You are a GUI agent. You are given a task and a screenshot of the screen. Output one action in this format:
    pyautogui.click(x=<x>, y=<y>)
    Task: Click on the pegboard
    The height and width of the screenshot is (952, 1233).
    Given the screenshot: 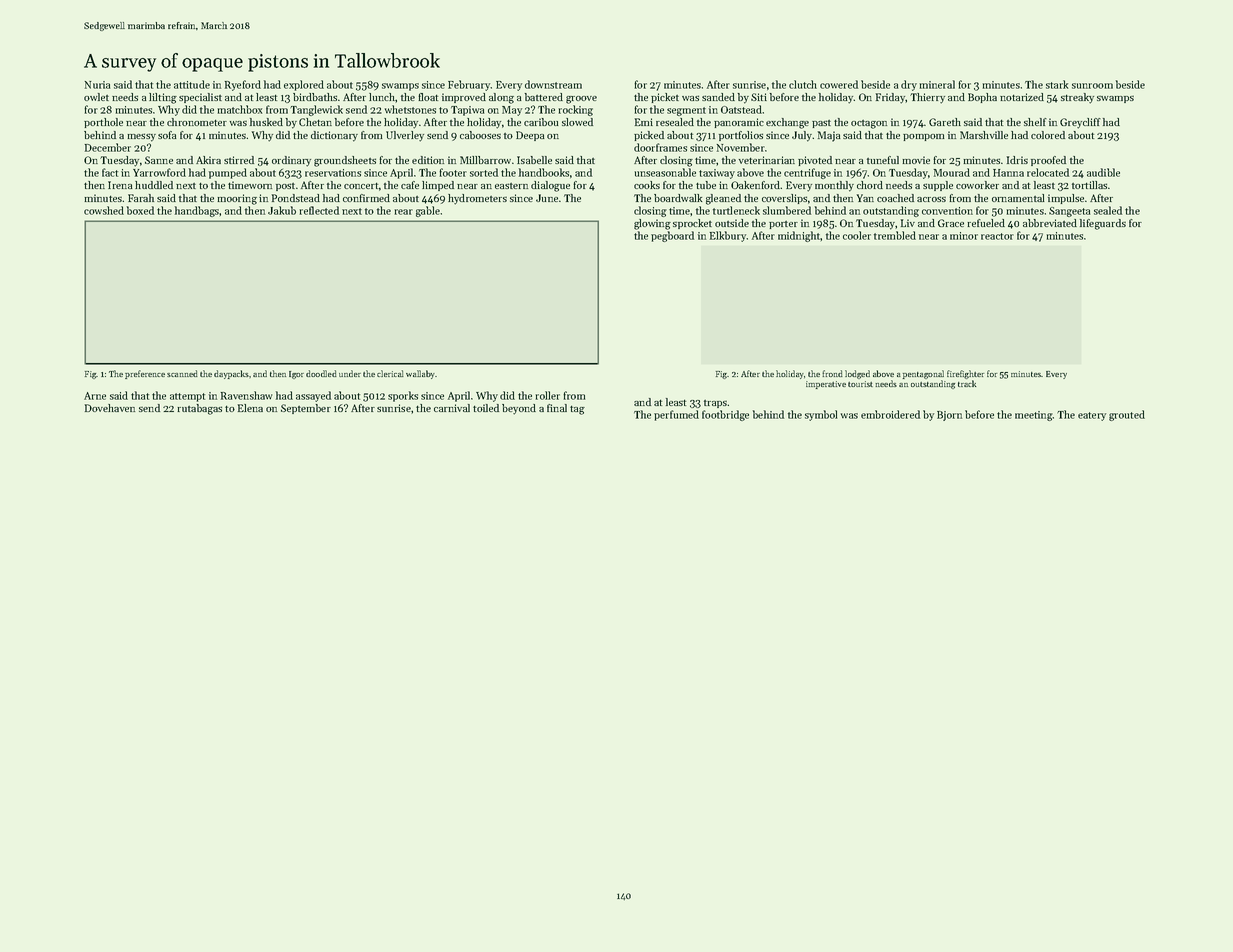 What is the action you would take?
    pyautogui.click(x=672, y=236)
